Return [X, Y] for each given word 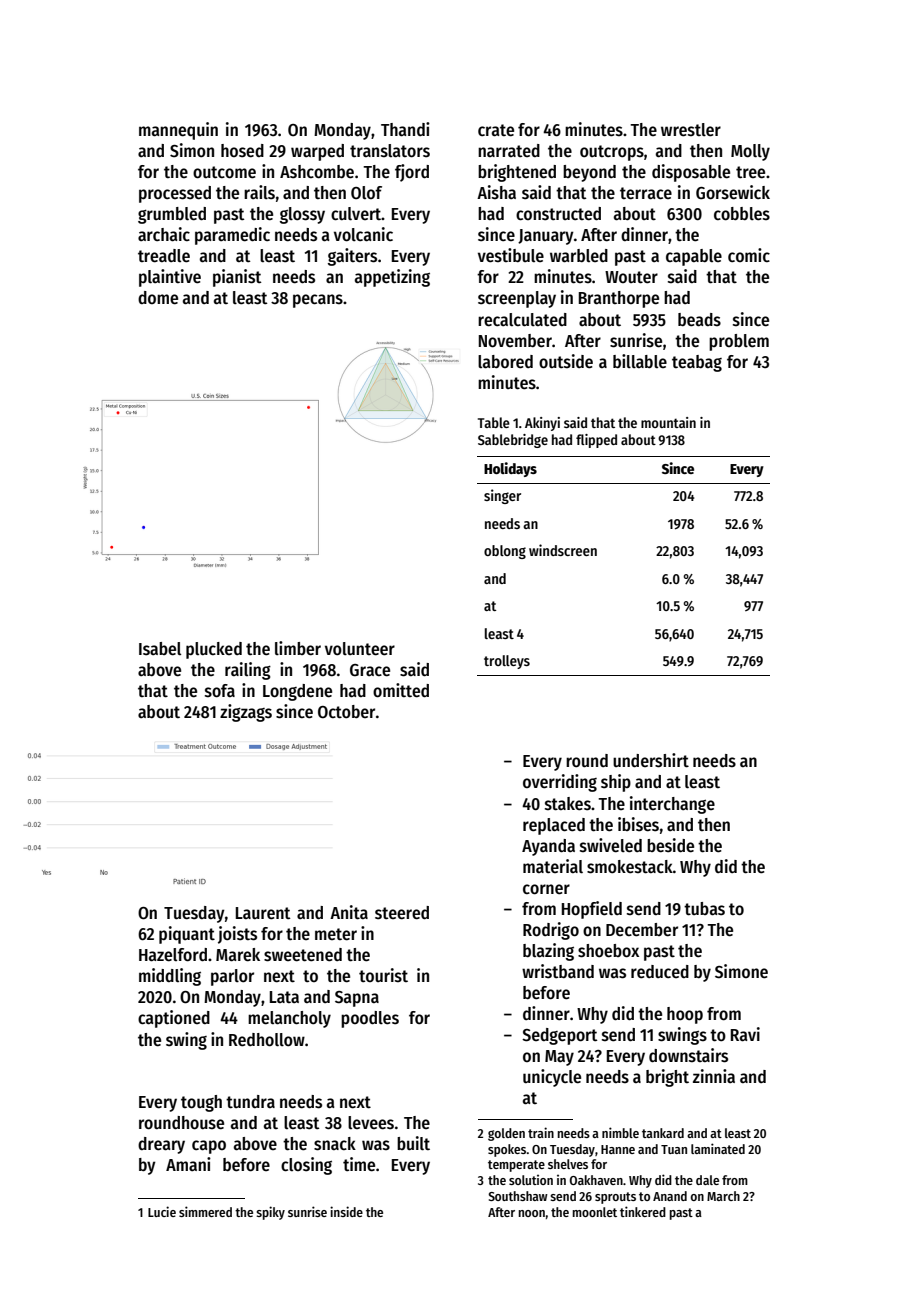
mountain [668, 422]
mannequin [178, 131]
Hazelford [173, 955]
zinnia [714, 1076]
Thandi [405, 129]
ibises [638, 824]
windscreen [563, 550]
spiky [270, 1213]
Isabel [160, 649]
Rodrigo [551, 931]
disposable [691, 173]
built [413, 1143]
